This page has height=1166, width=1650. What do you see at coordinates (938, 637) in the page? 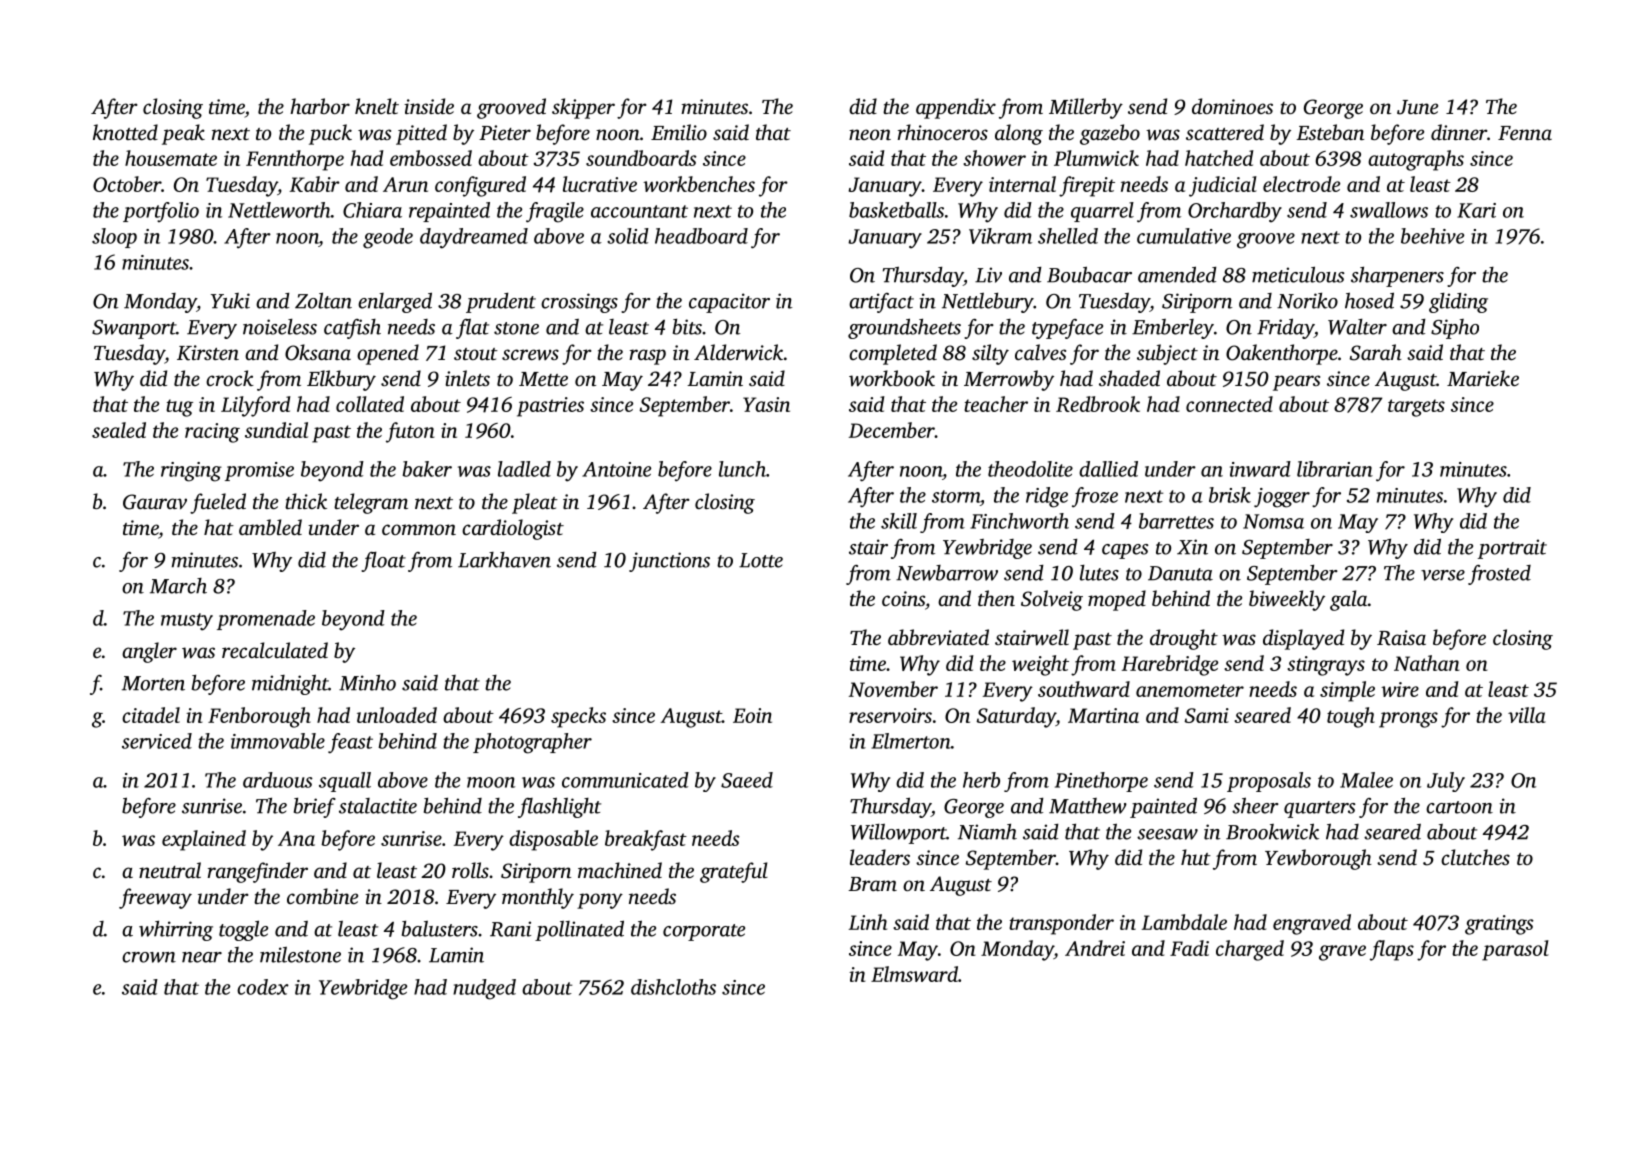
I see `abbreviated` at bounding box center [938, 637].
